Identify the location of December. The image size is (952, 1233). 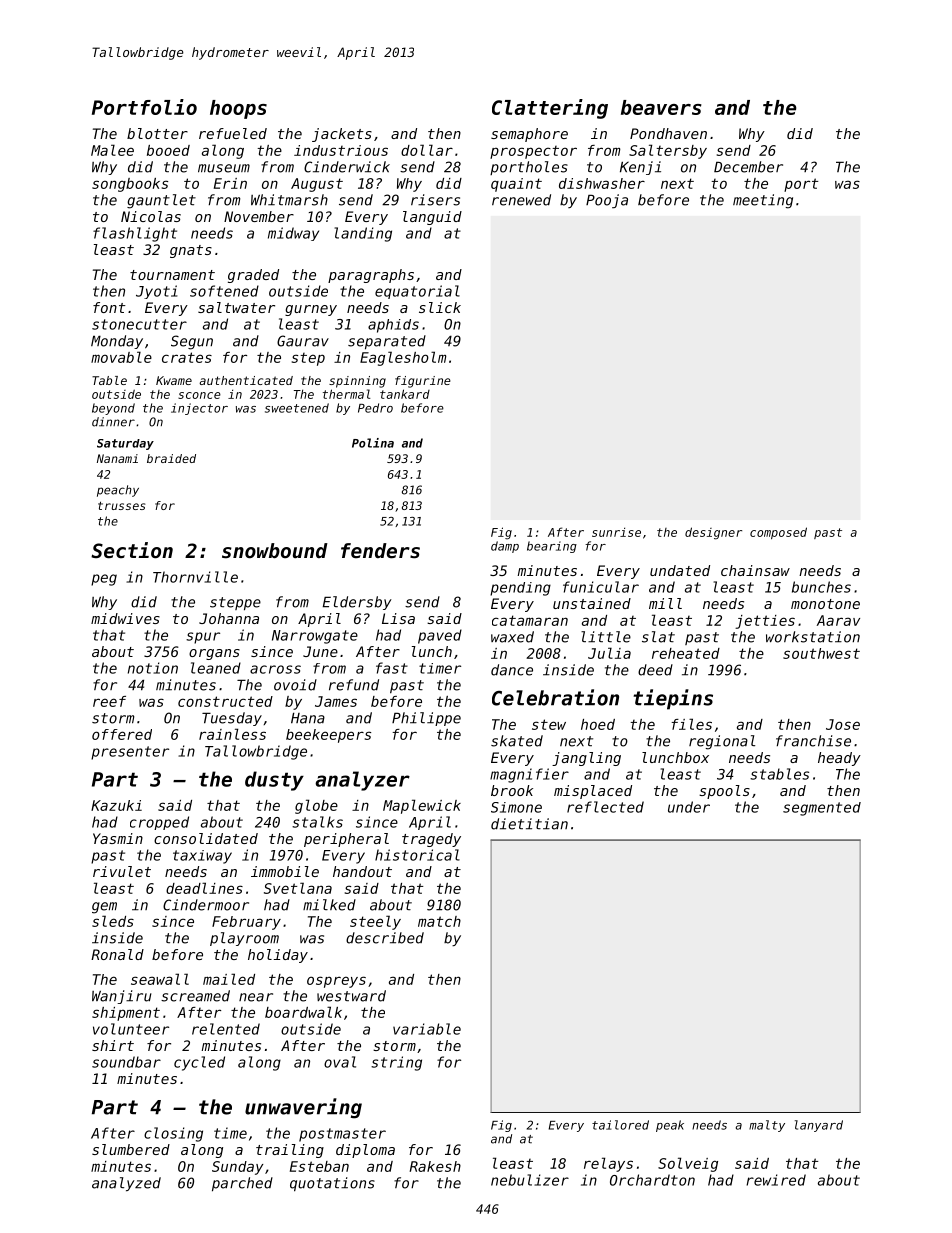
(748, 167).
